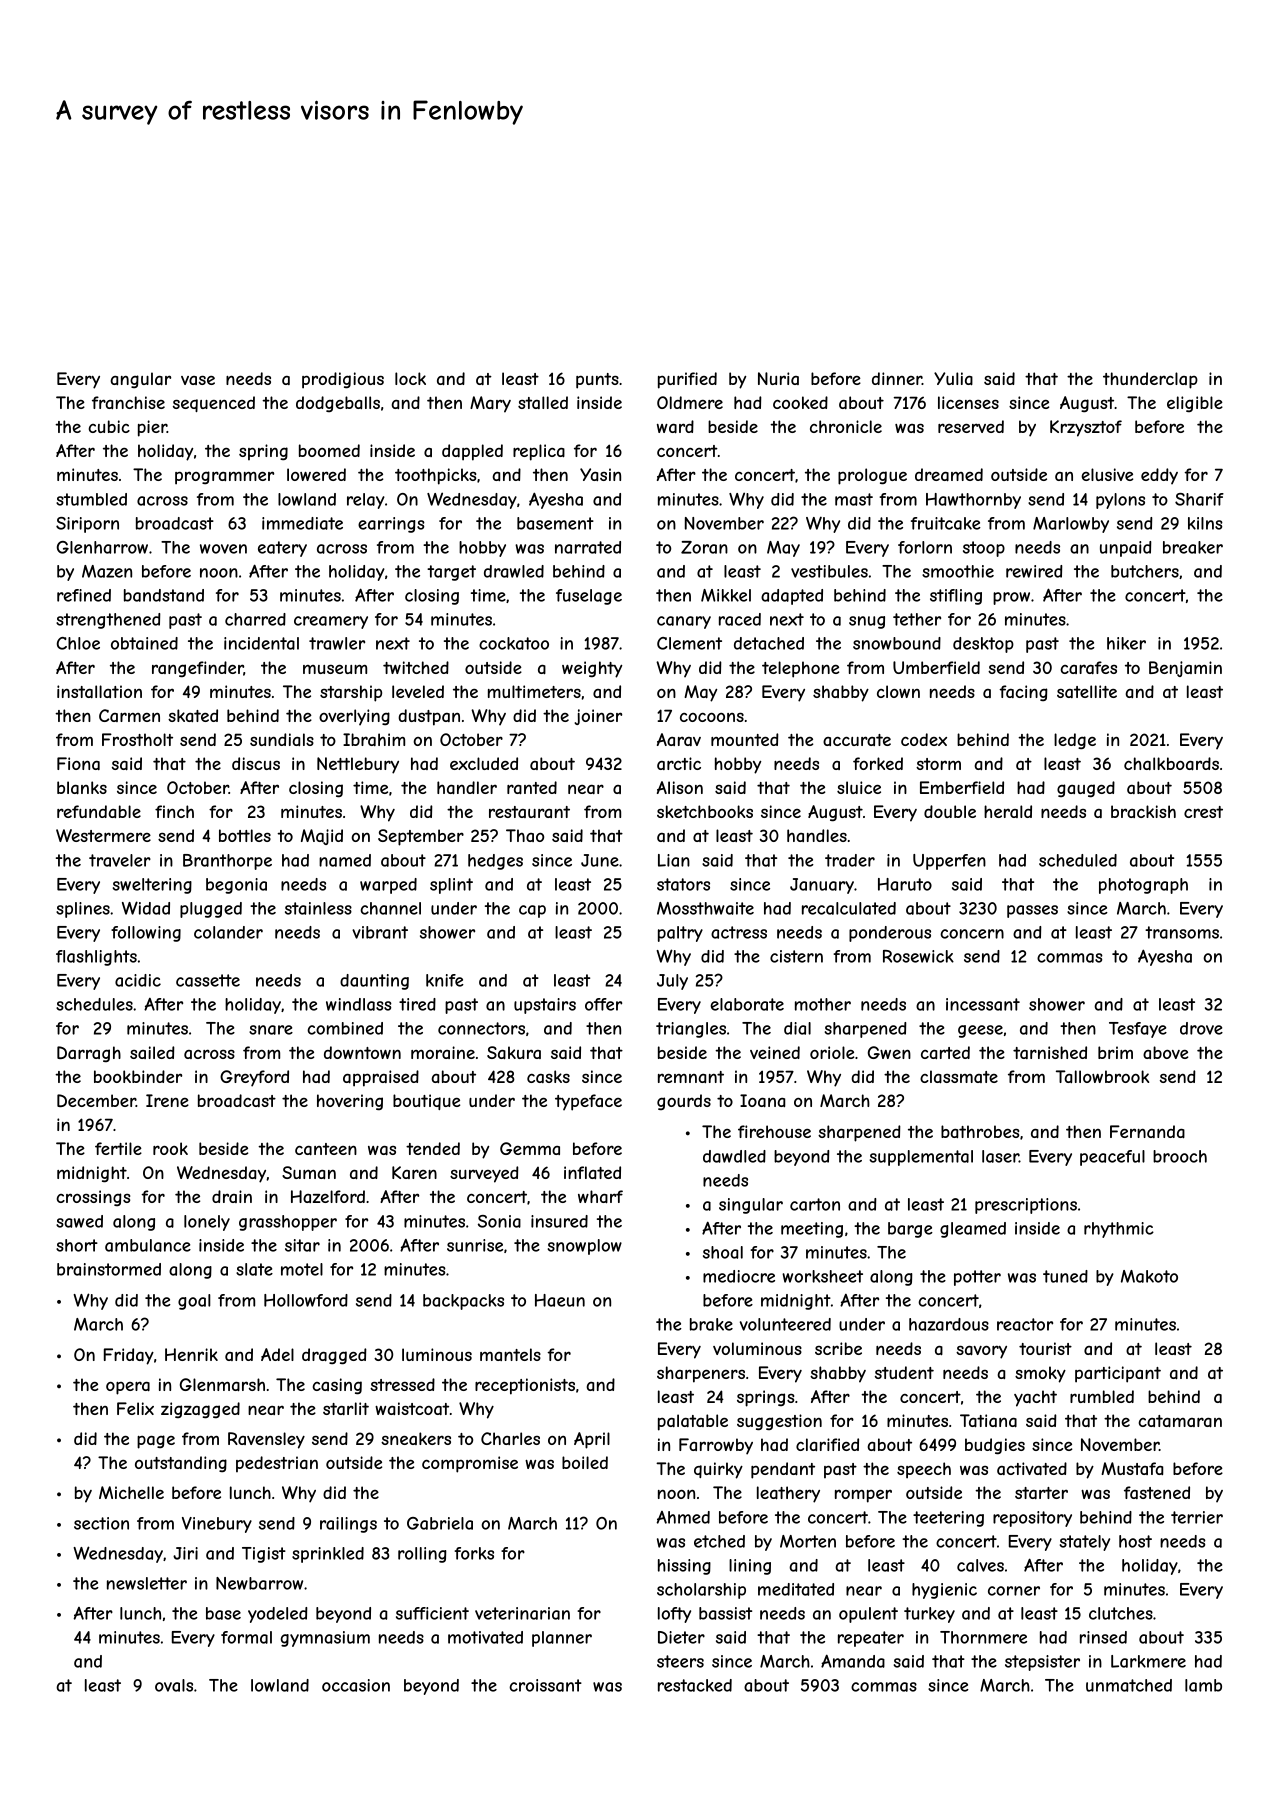 This screenshot has height=1809, width=1279. Describe the element at coordinates (356, 1685) in the screenshot. I see `occasion` at that location.
